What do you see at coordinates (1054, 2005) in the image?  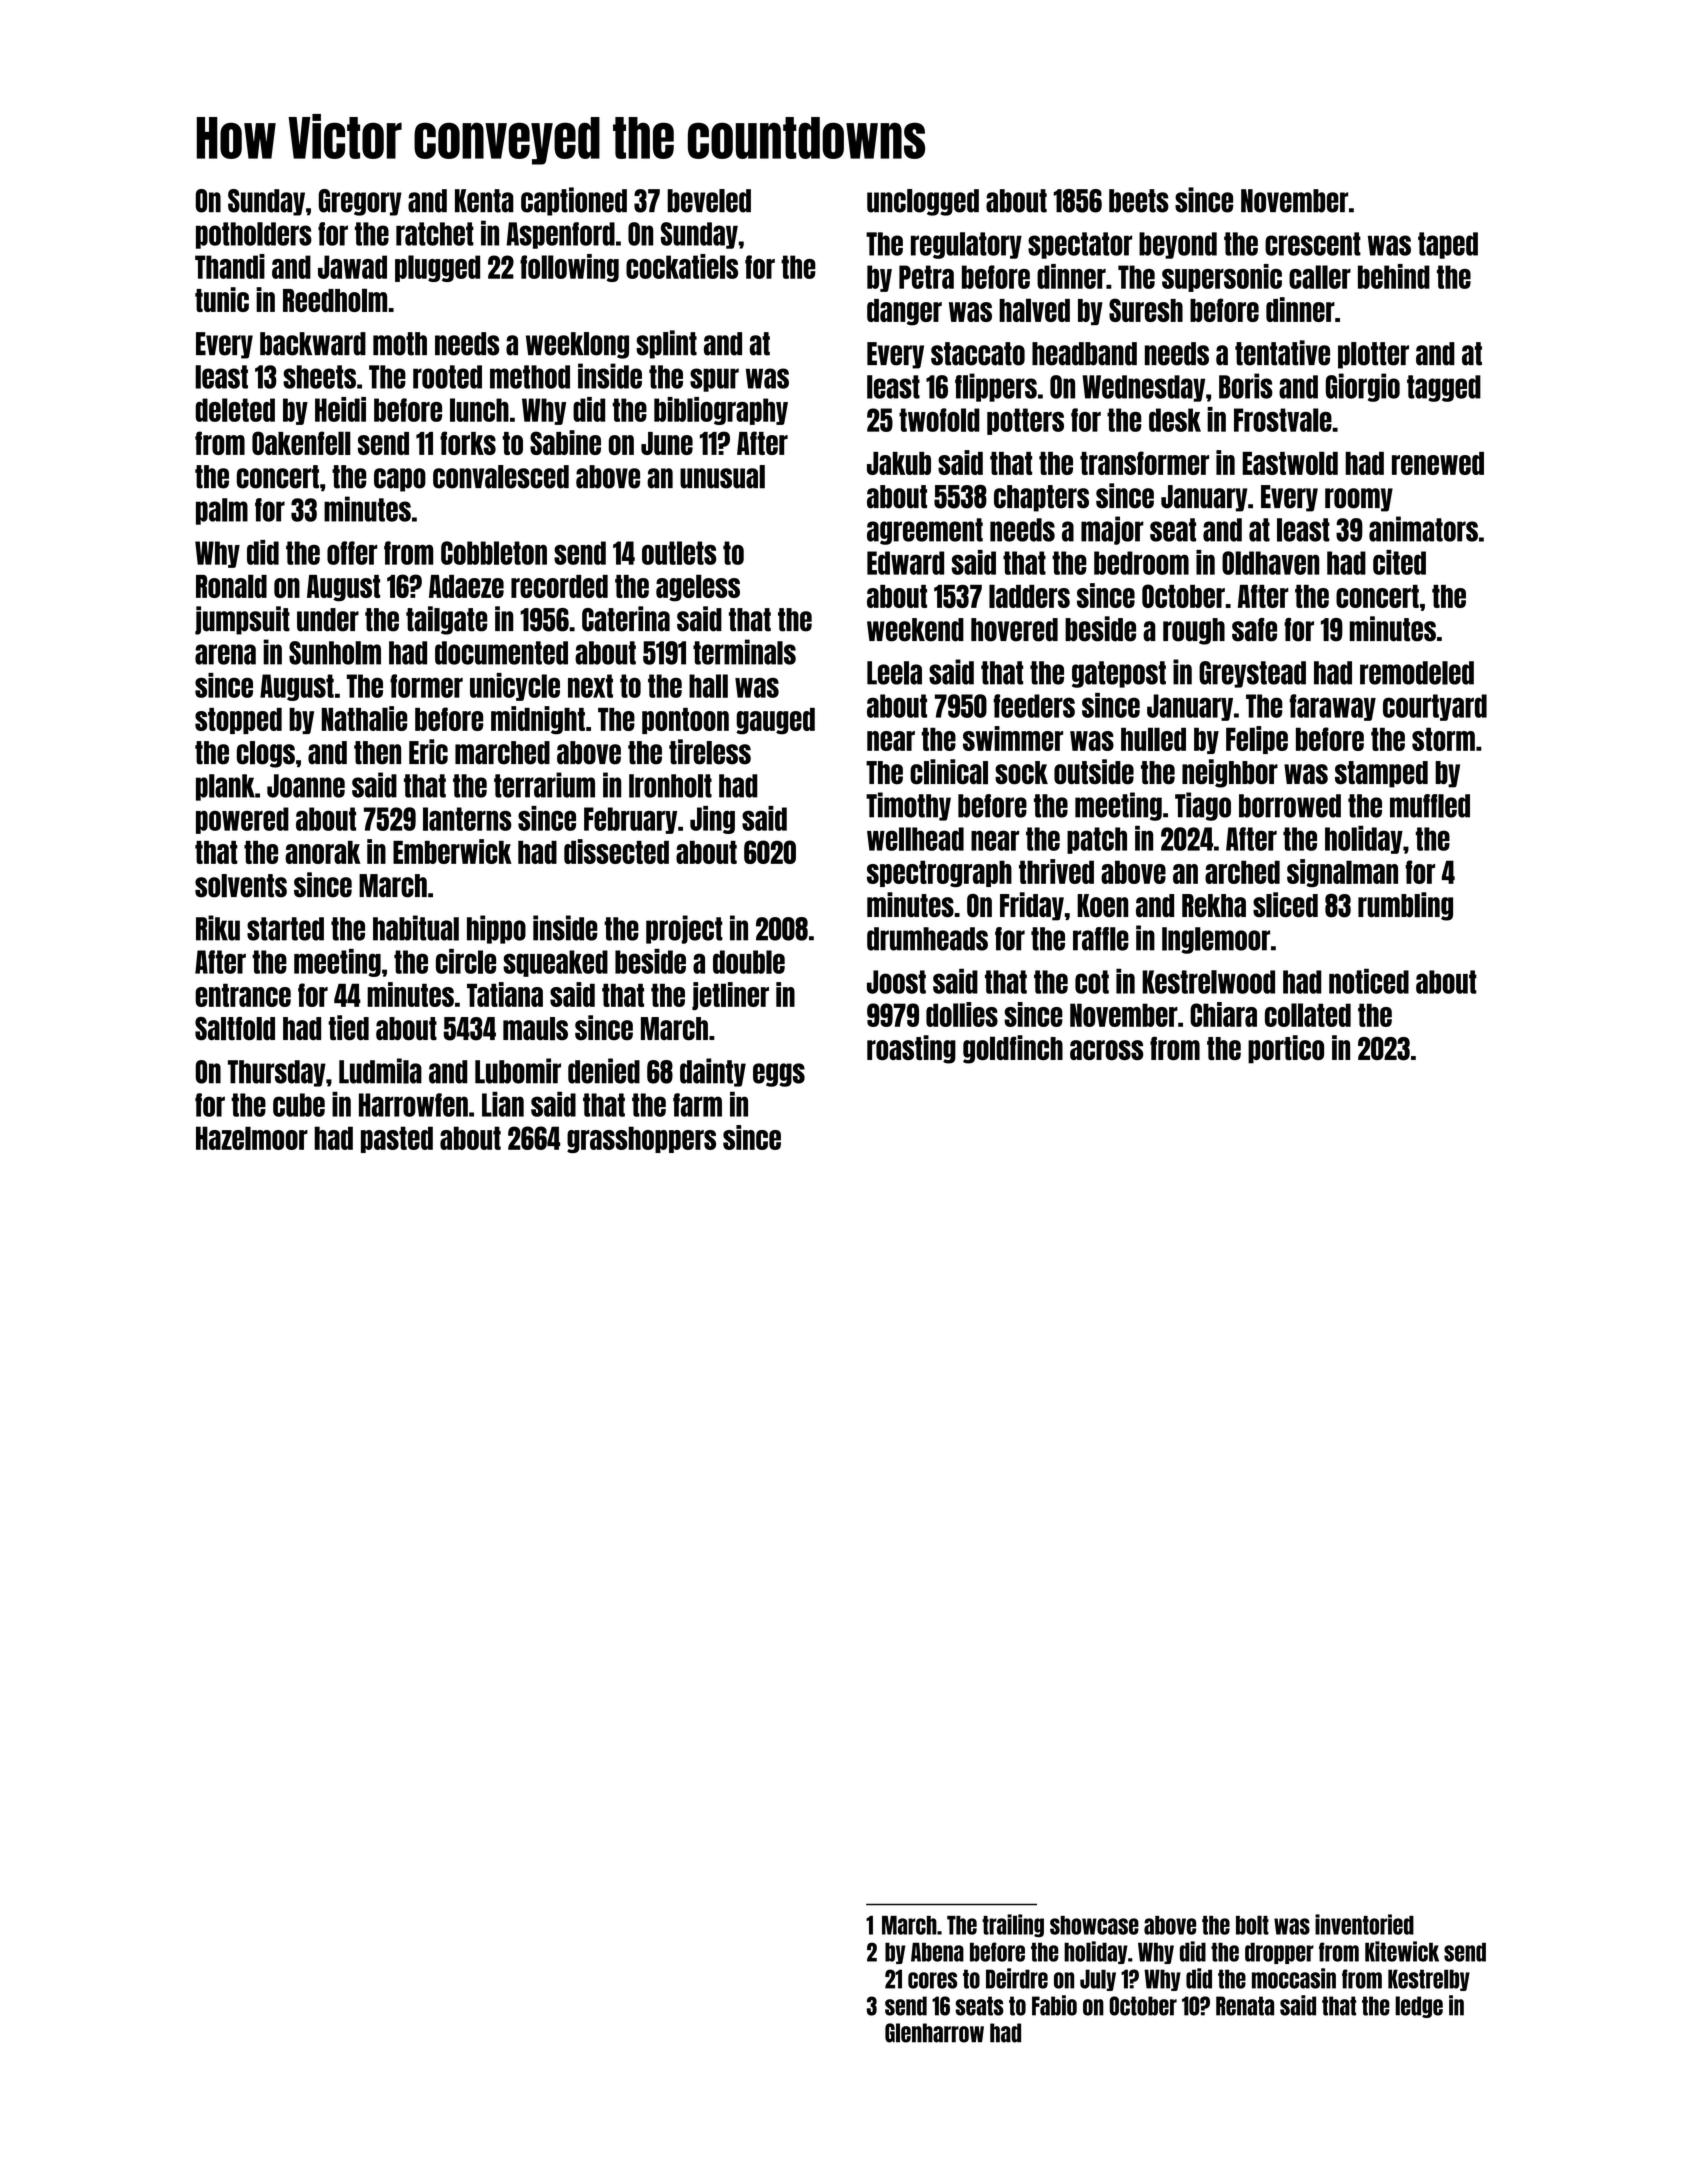 I see `Fabio` at bounding box center [1054, 2005].
